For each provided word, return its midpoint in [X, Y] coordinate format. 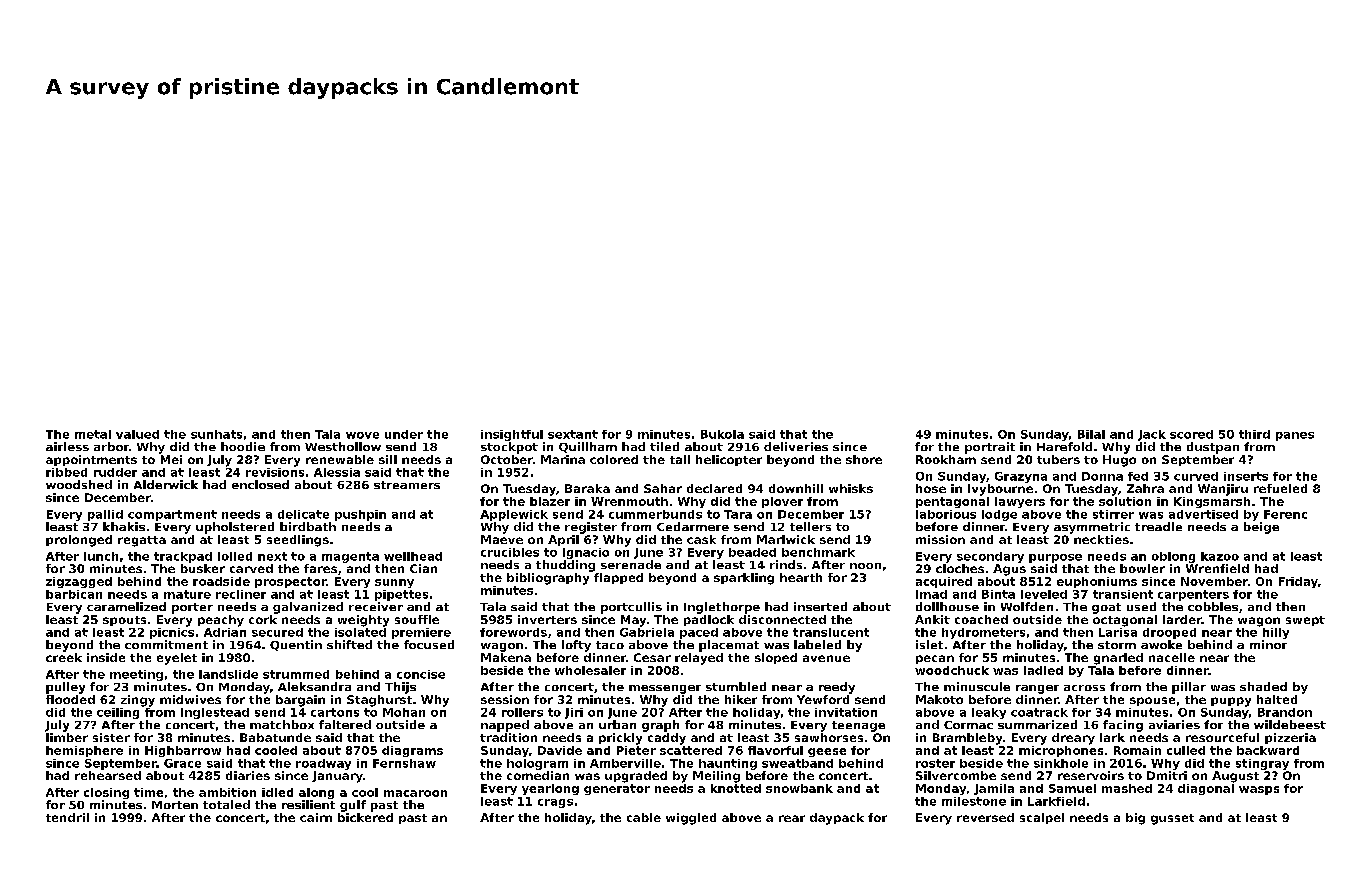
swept [1305, 621]
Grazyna [1021, 477]
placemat [729, 646]
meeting [136, 675]
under [404, 434]
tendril [67, 817]
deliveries [796, 446]
